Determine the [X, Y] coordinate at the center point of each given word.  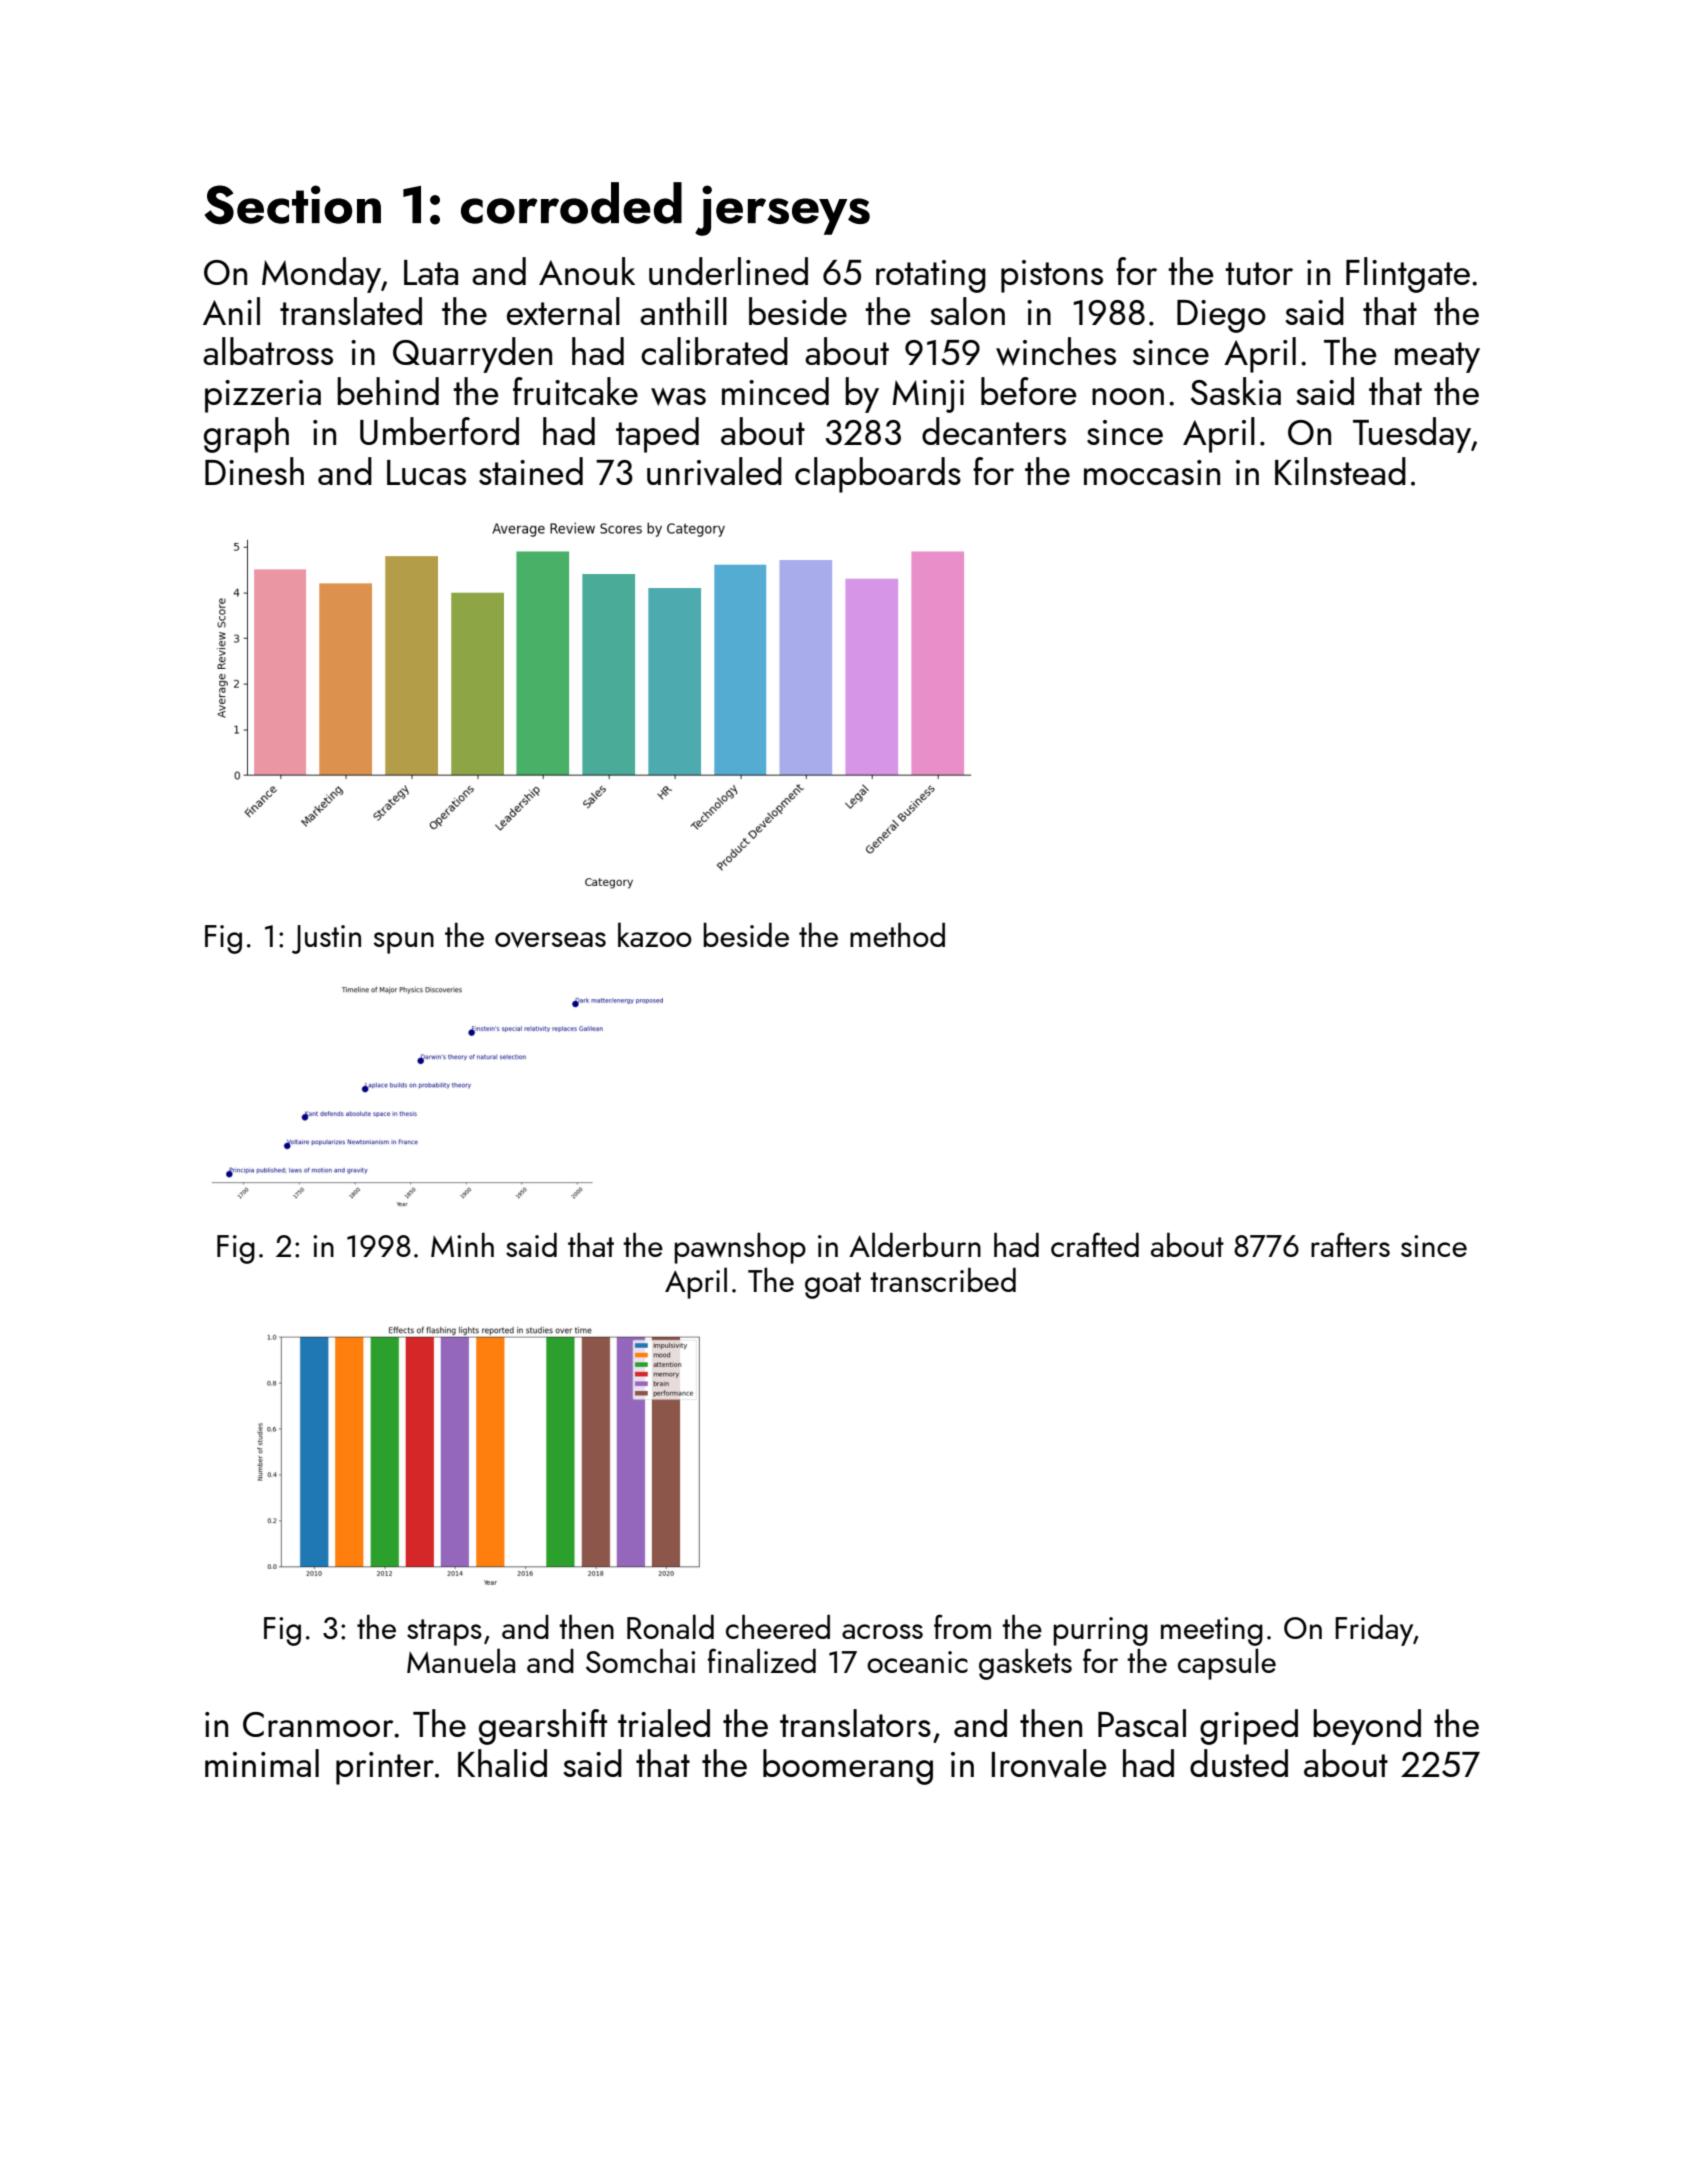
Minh [462, 1245]
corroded [571, 203]
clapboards [878, 475]
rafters [1350, 1244]
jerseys [782, 210]
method [897, 934]
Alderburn [915, 1244]
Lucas [426, 472]
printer [385, 1768]
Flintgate [1408, 275]
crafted [1095, 1244]
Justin [326, 939]
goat [833, 1285]
